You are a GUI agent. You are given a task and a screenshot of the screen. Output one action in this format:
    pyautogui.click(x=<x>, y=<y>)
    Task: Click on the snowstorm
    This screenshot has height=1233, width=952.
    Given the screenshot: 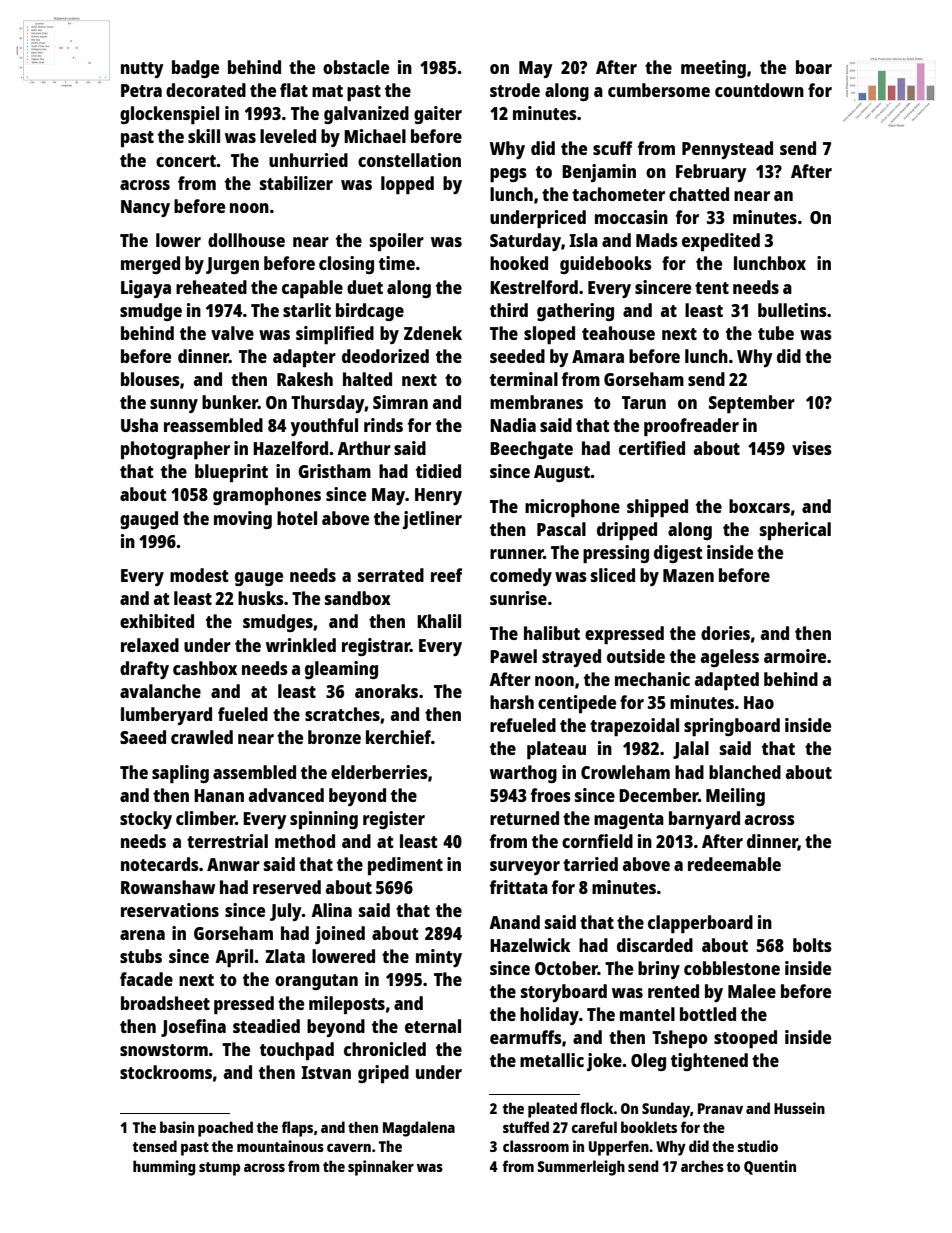 What is the action you would take?
    pyautogui.click(x=164, y=1050)
